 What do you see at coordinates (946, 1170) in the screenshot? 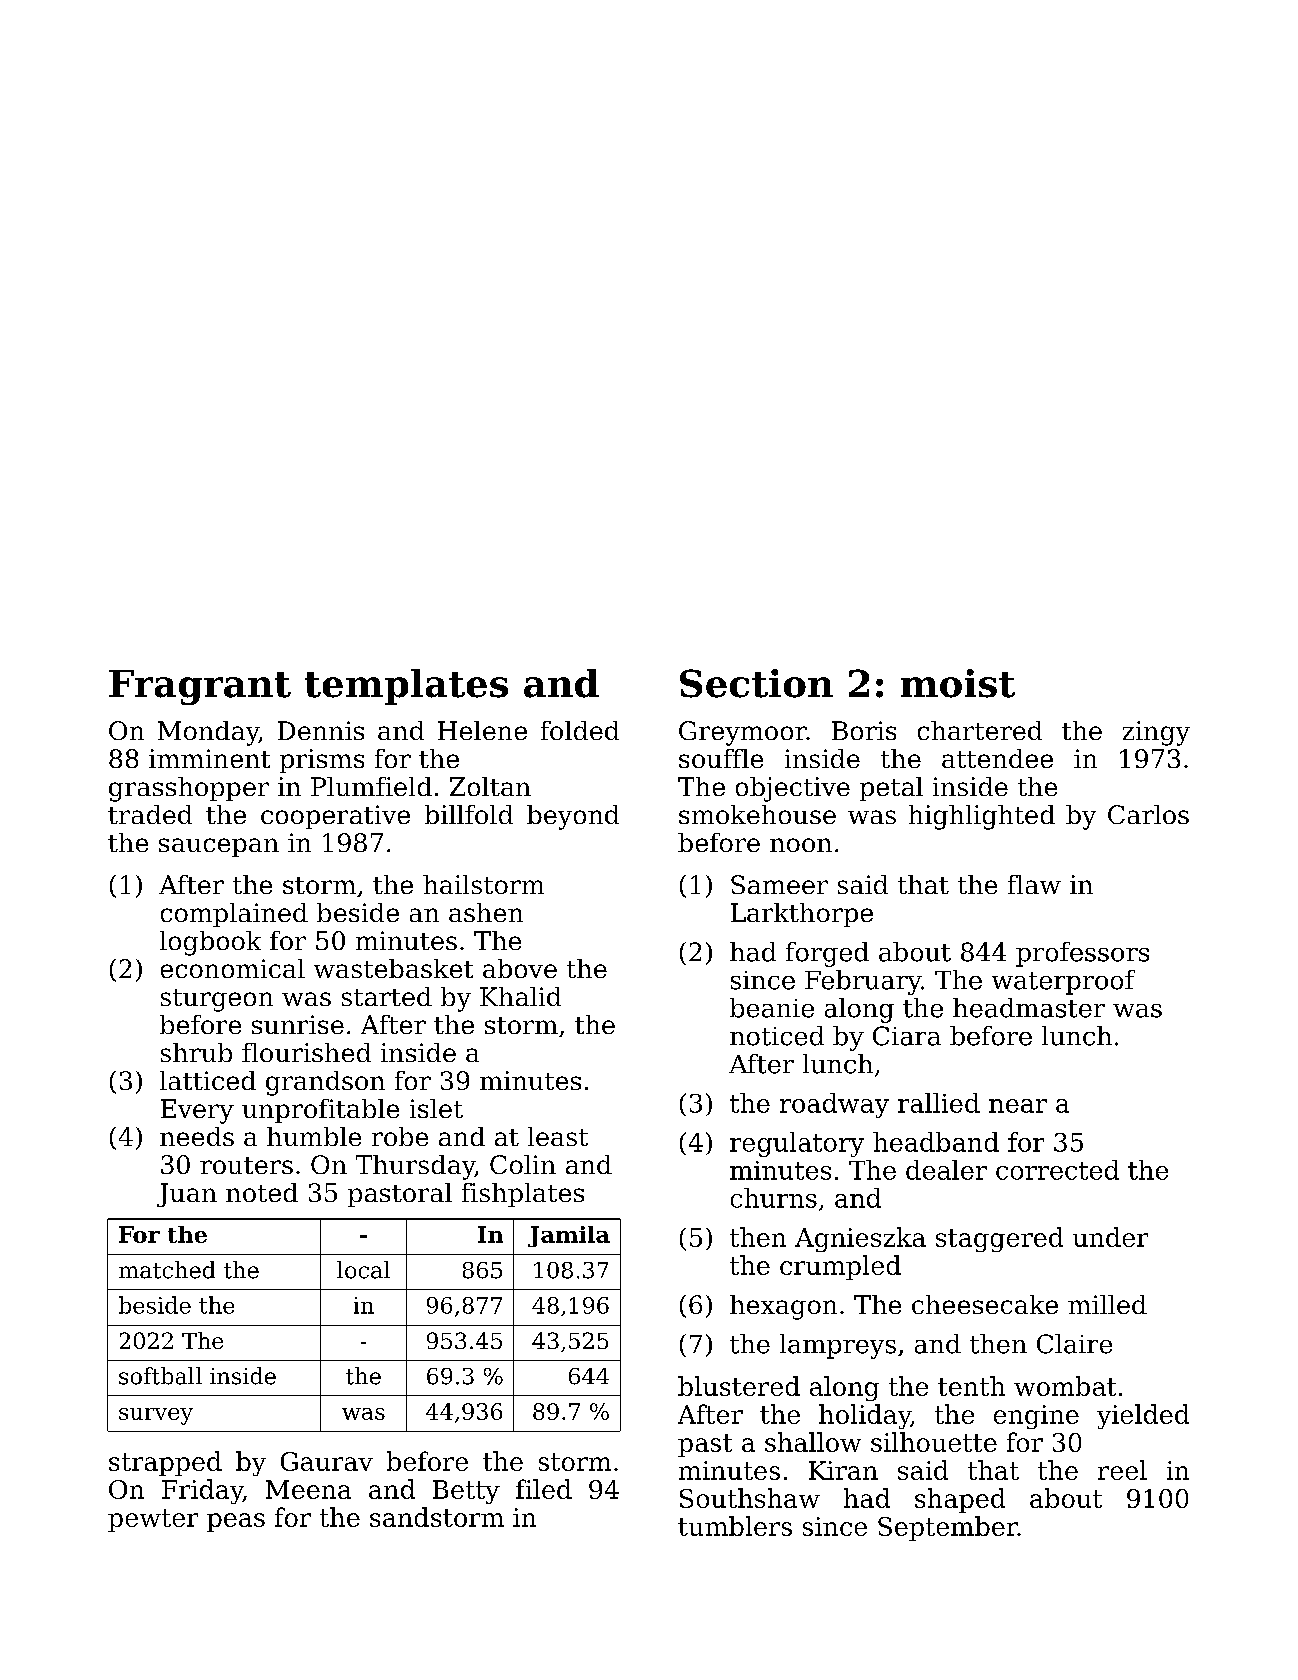
I see `dealer` at bounding box center [946, 1170].
